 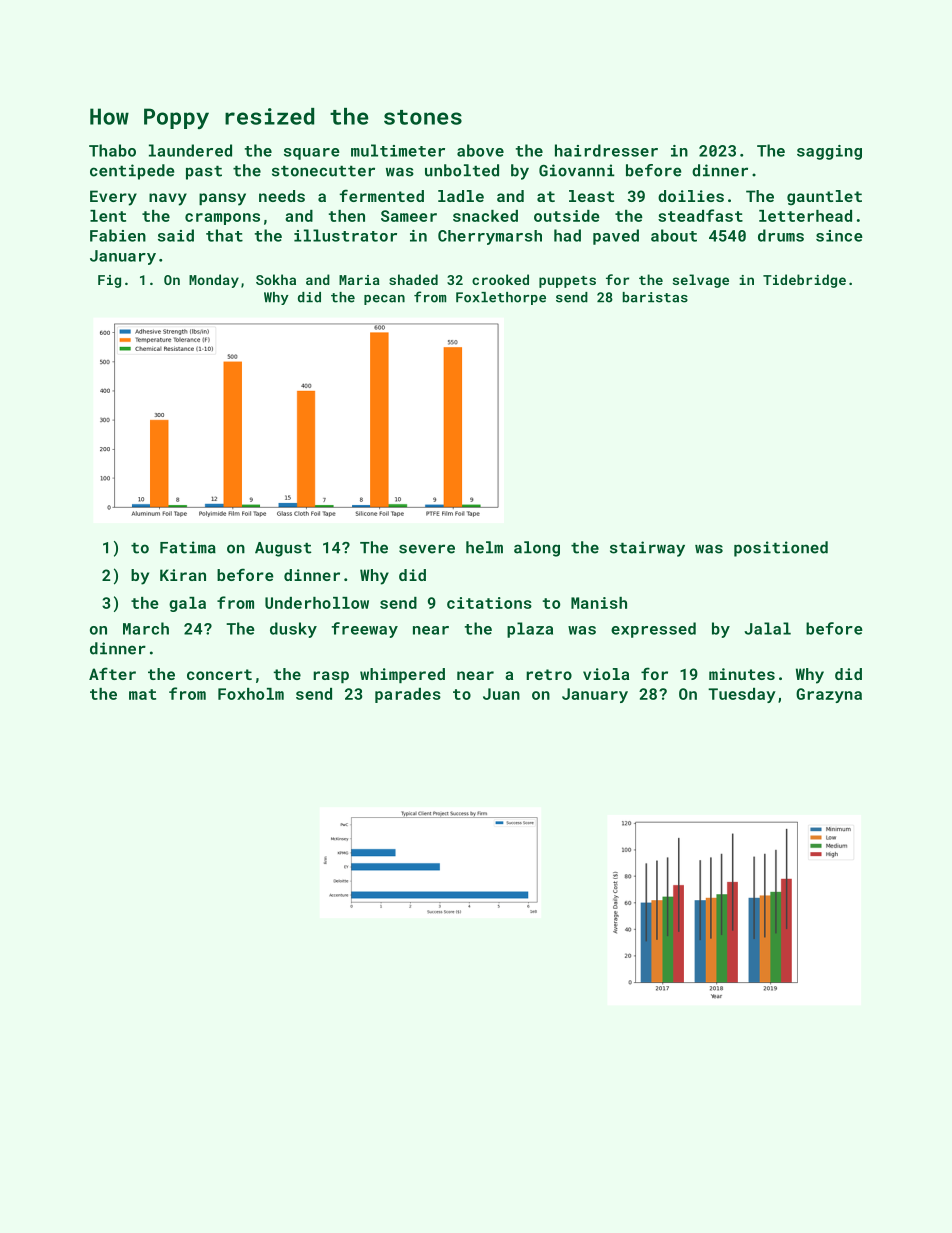 What do you see at coordinates (781, 549) in the image?
I see `positioned` at bounding box center [781, 549].
